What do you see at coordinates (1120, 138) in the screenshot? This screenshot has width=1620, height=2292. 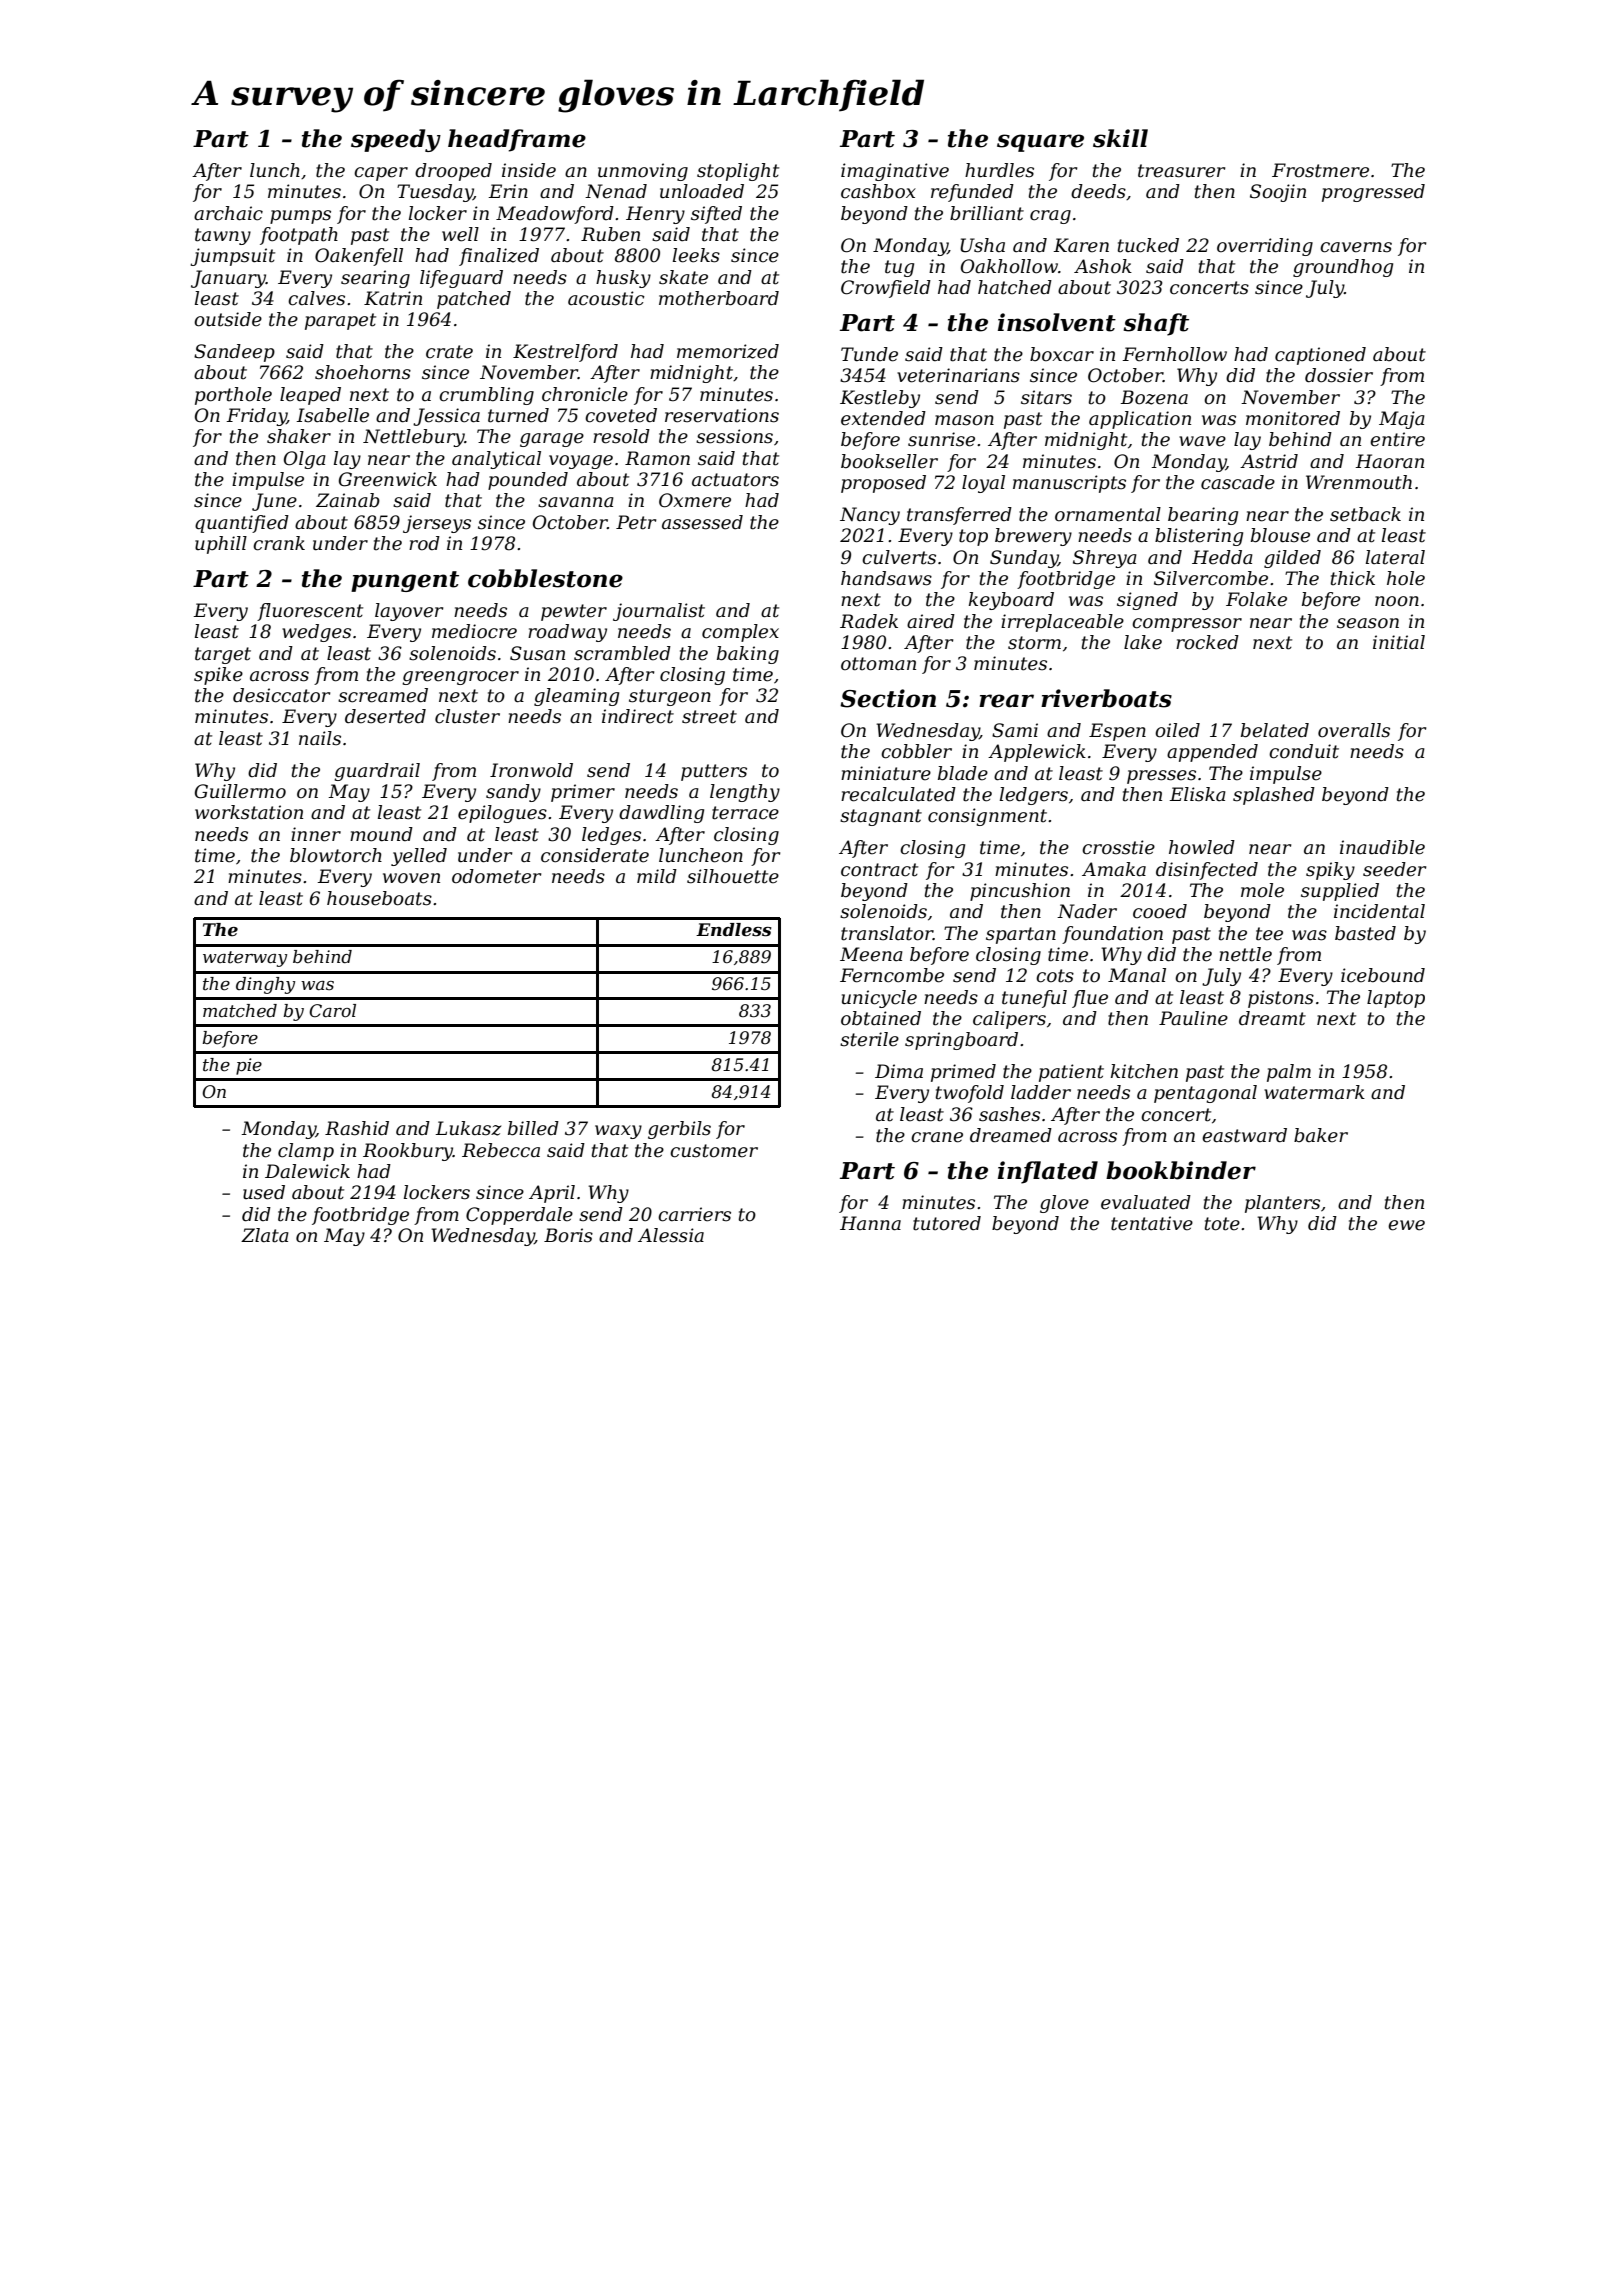 I see `skill` at bounding box center [1120, 138].
